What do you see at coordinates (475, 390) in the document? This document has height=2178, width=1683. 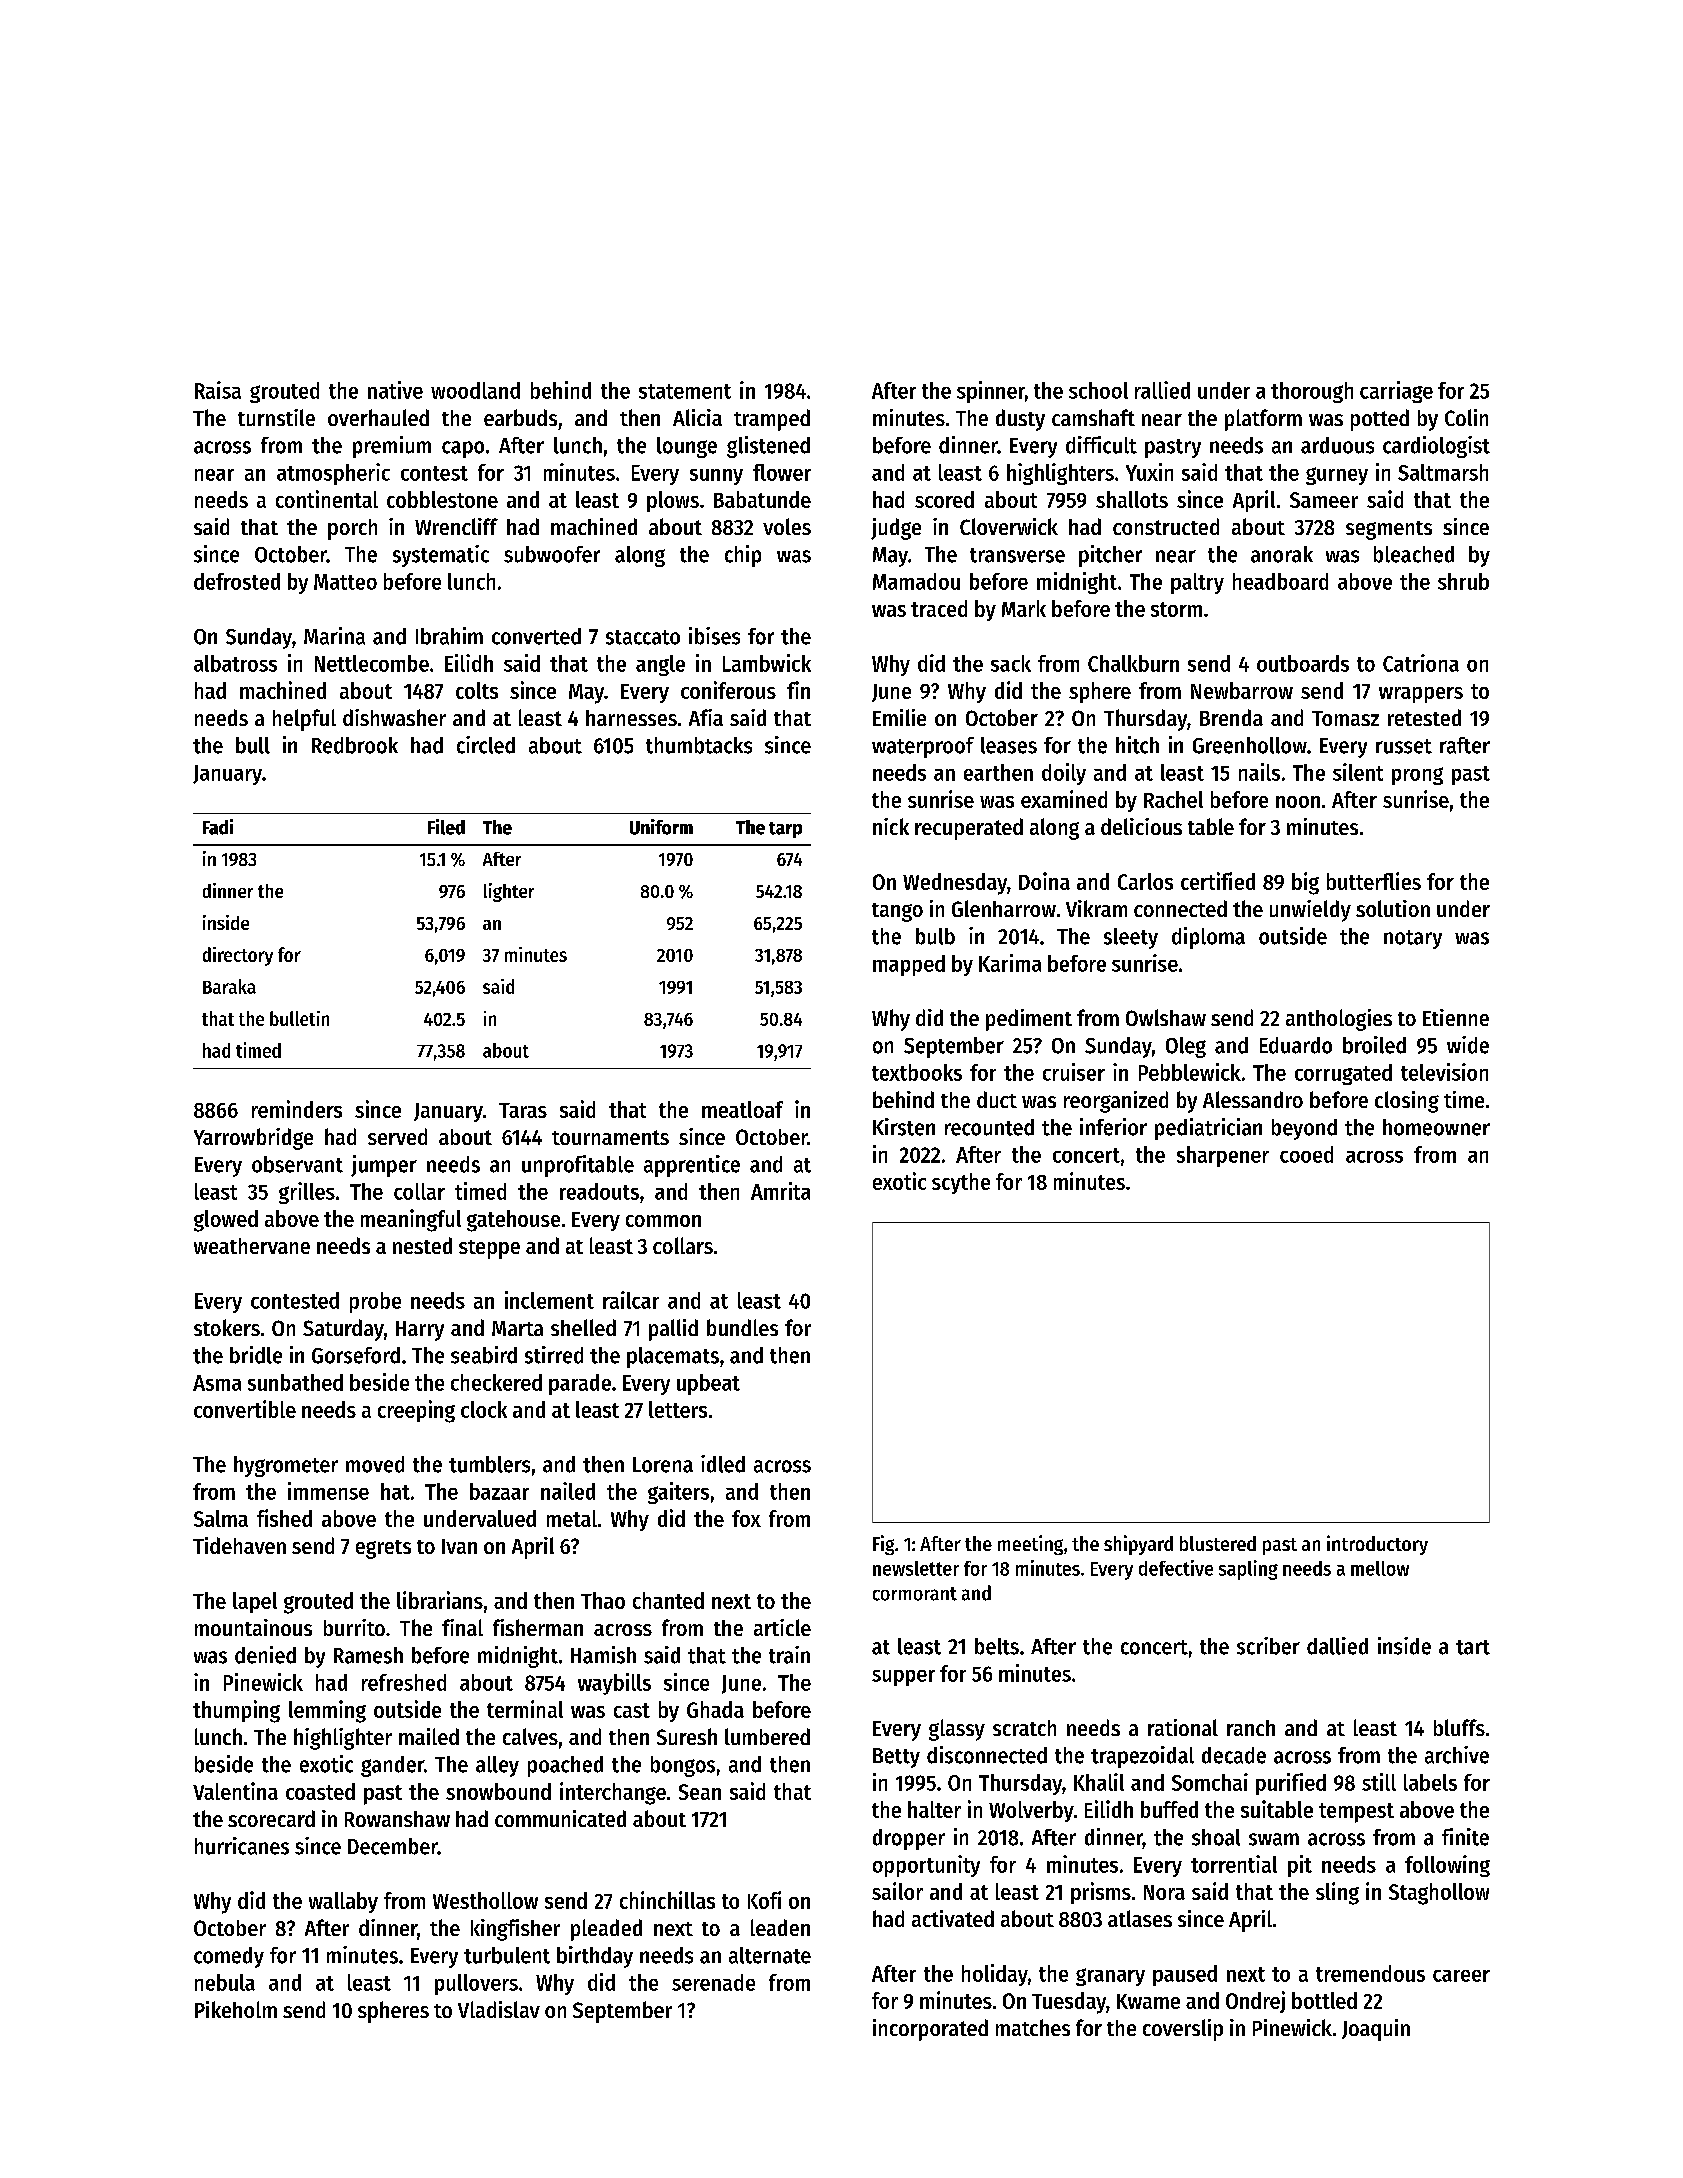 I see `woodland` at bounding box center [475, 390].
